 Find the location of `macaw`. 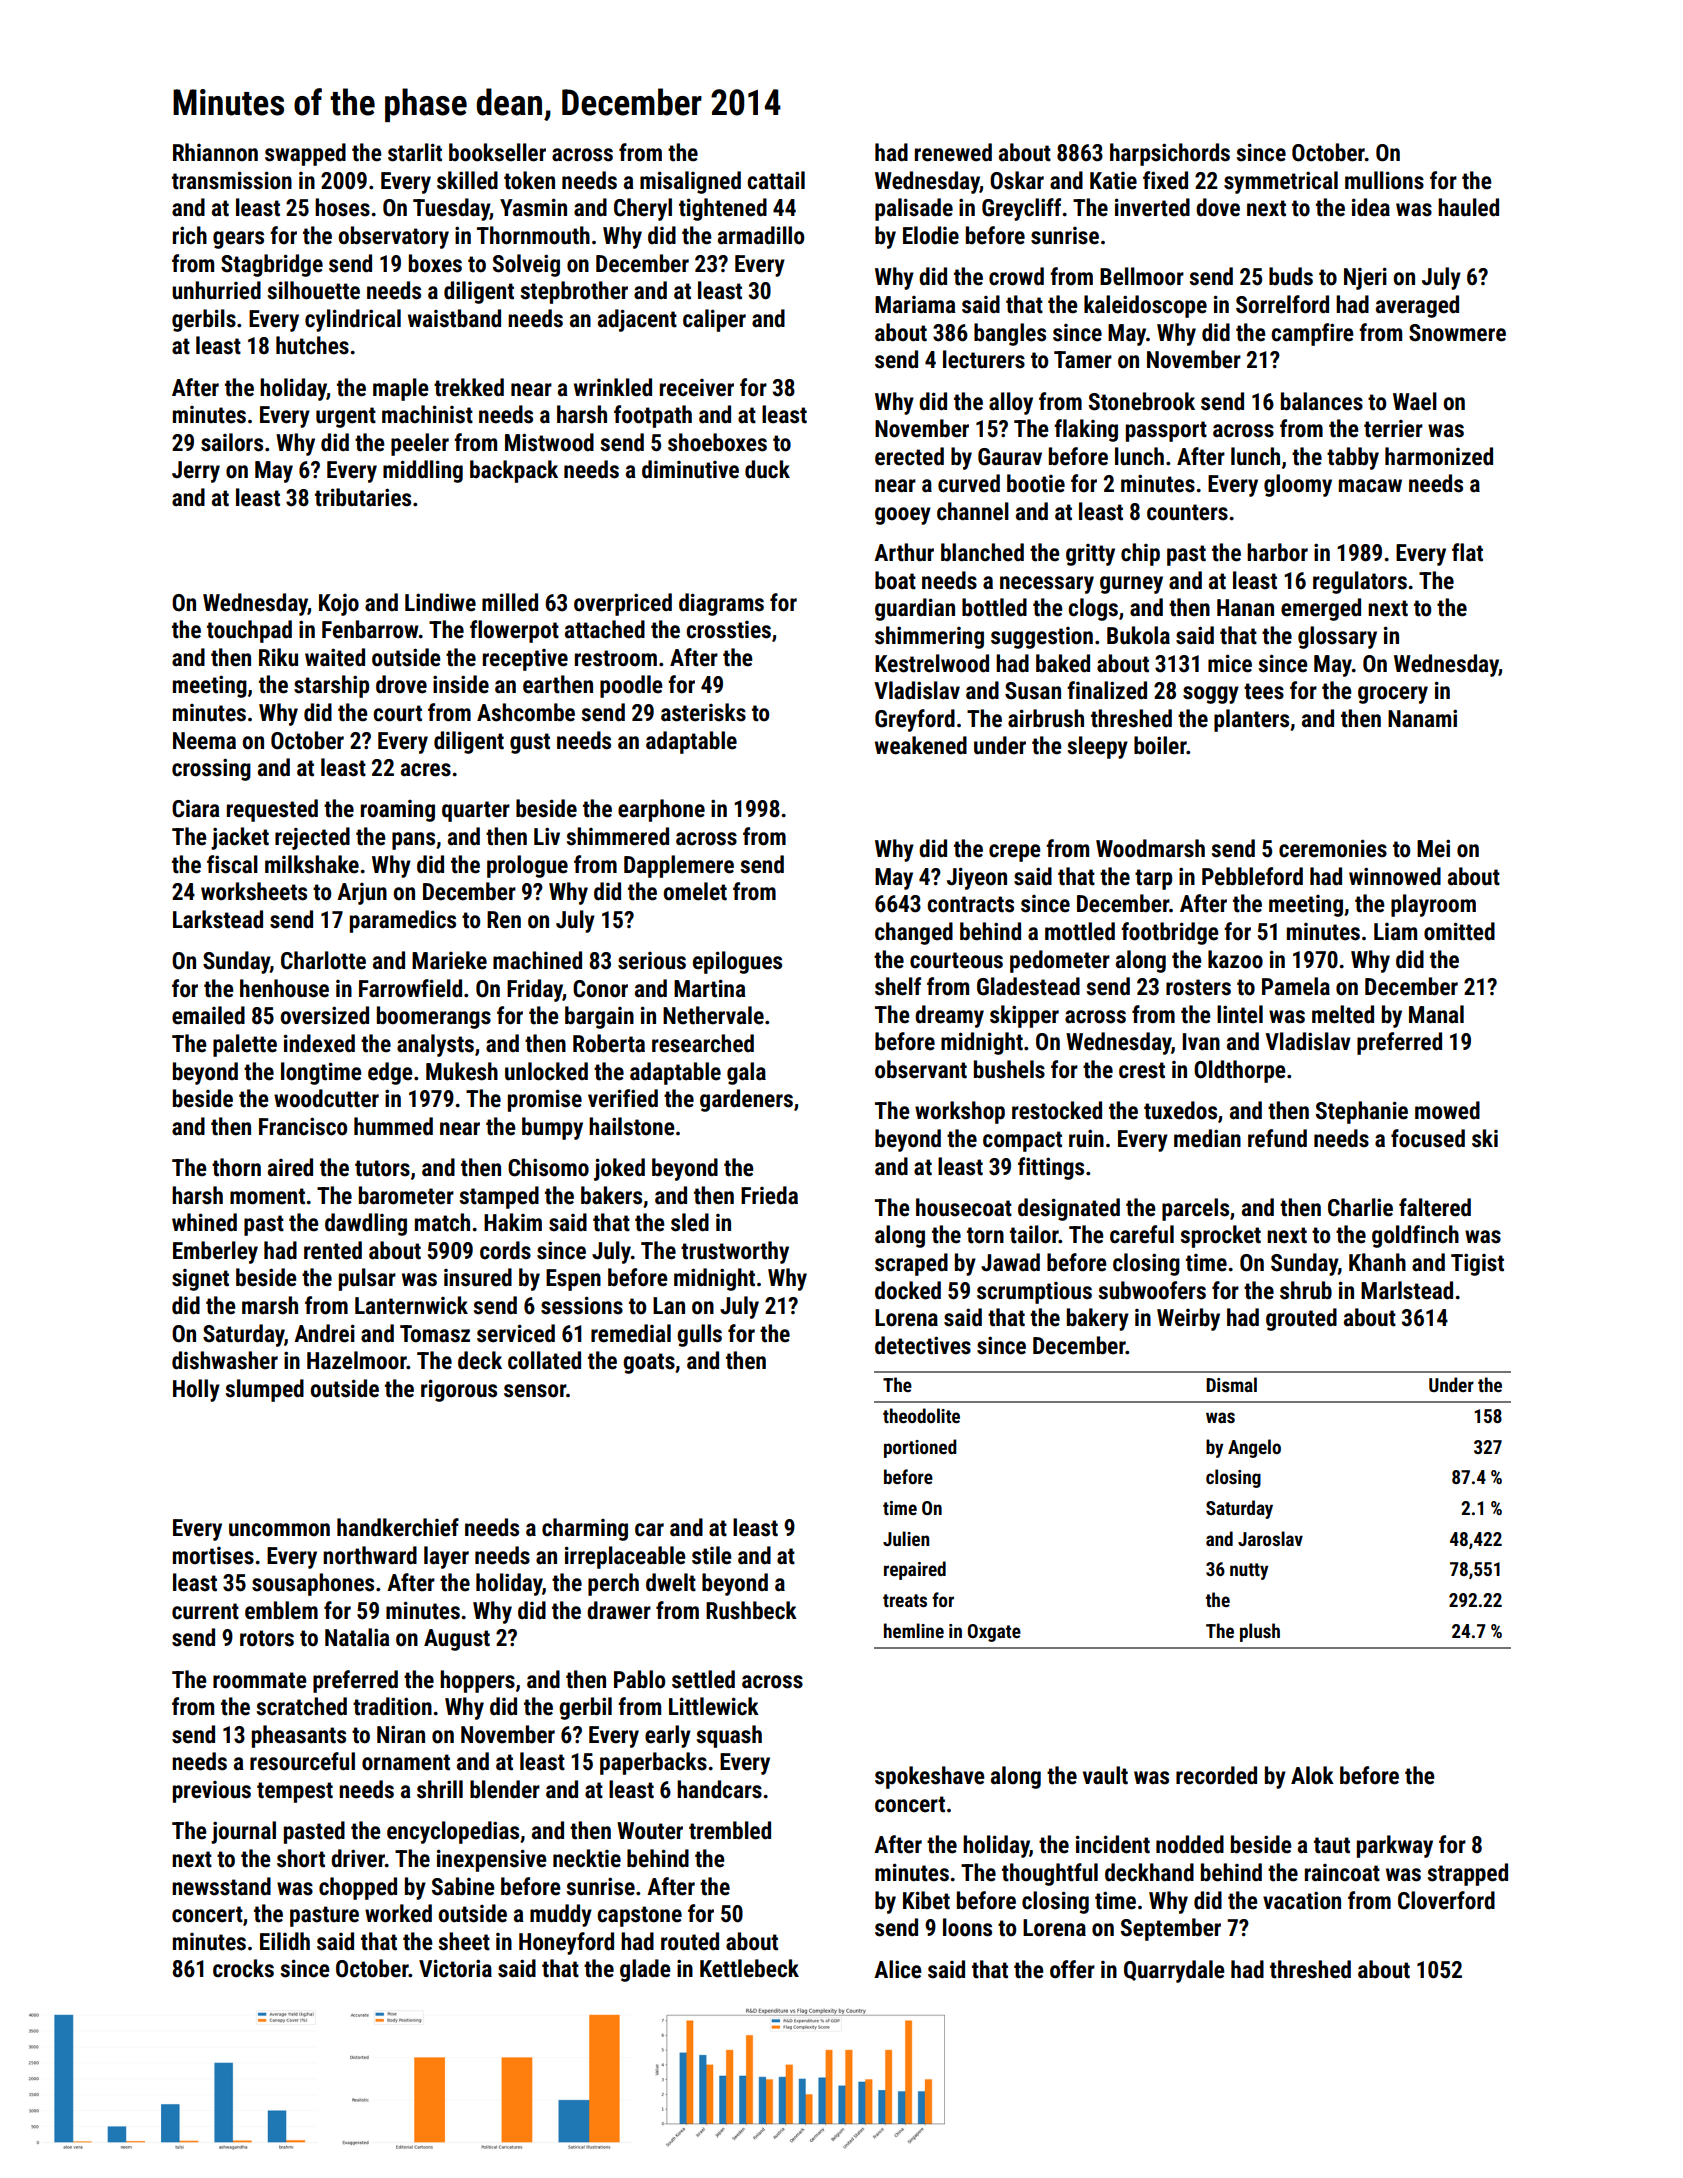

macaw is located at coordinates (1370, 486).
